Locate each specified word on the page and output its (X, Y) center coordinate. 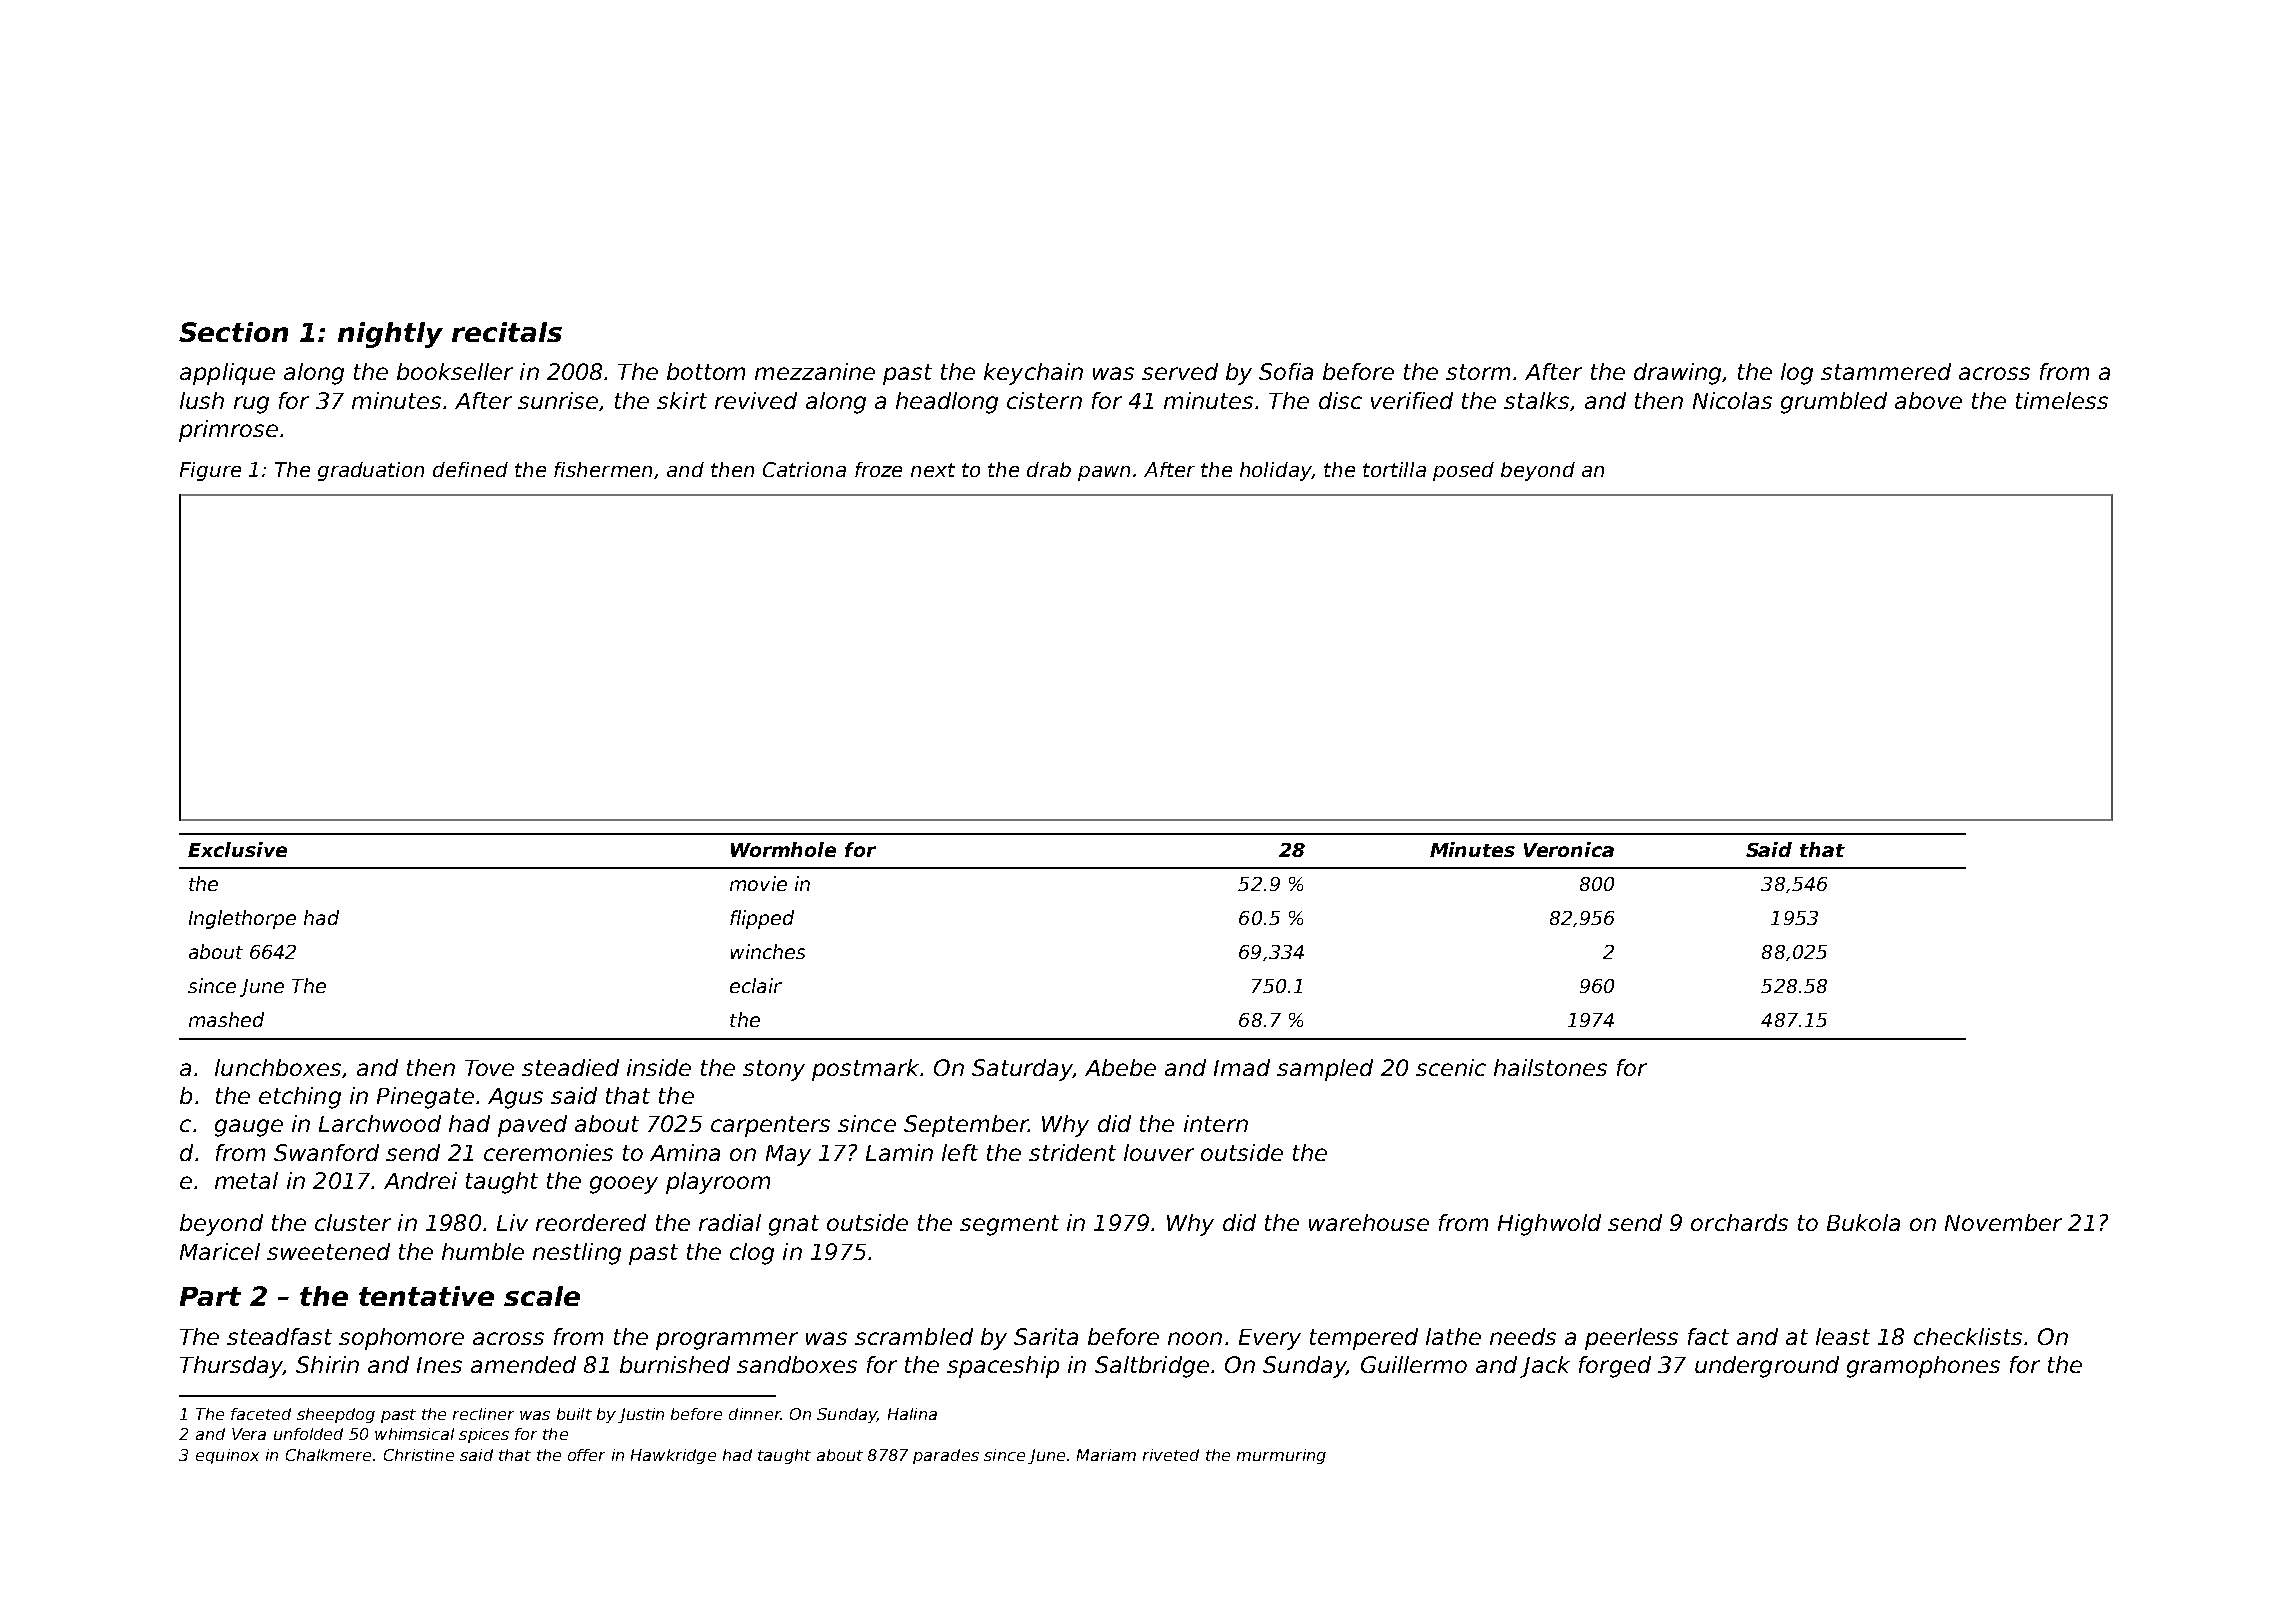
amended (523, 1364)
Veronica (1569, 849)
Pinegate (425, 1098)
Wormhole (783, 849)
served (1180, 371)
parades (946, 1456)
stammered (1886, 371)
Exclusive (237, 849)
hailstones (1550, 1067)
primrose (228, 431)
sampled (1325, 1070)
